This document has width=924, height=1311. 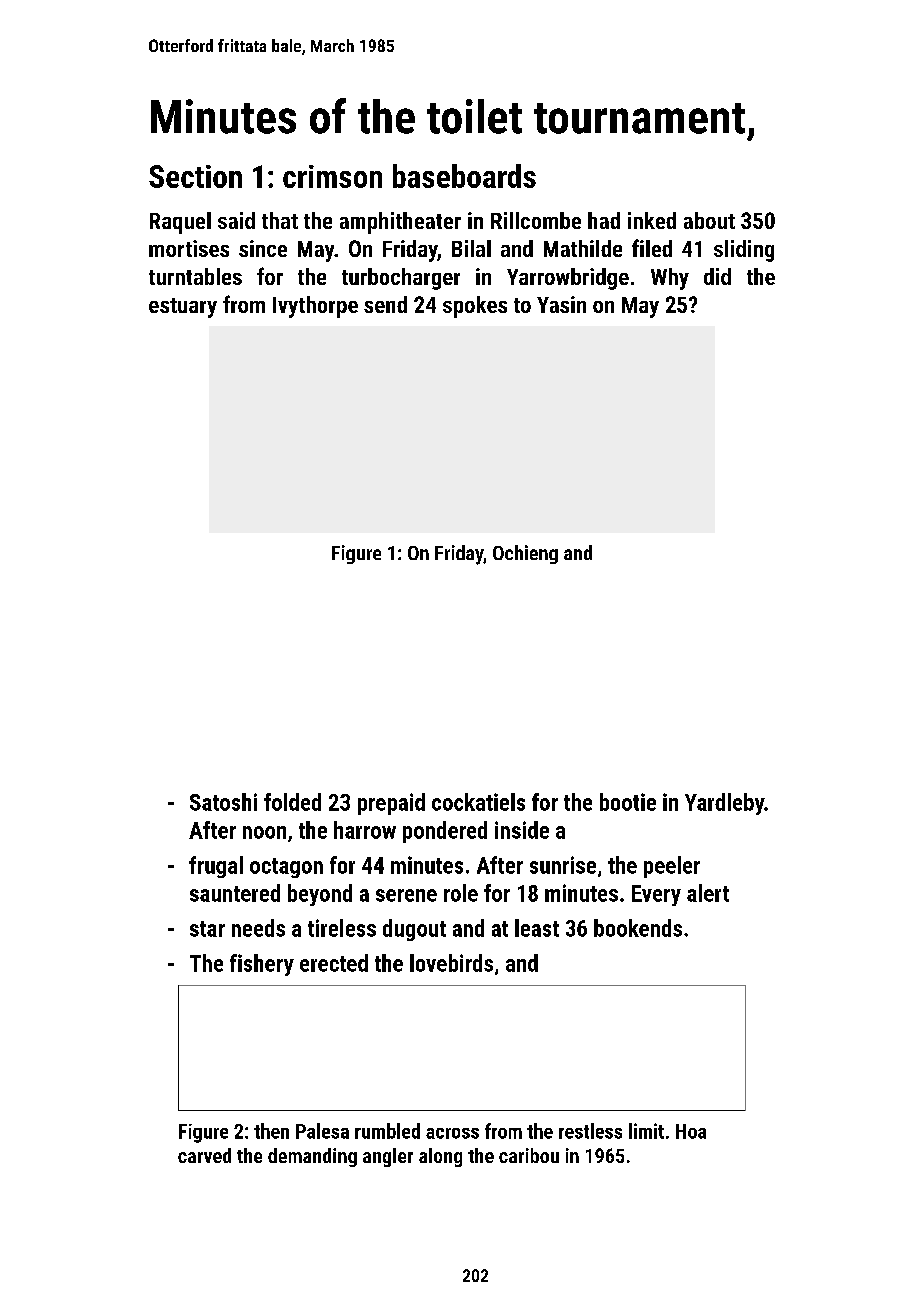 I want to click on cockatiels, so click(x=478, y=802).
